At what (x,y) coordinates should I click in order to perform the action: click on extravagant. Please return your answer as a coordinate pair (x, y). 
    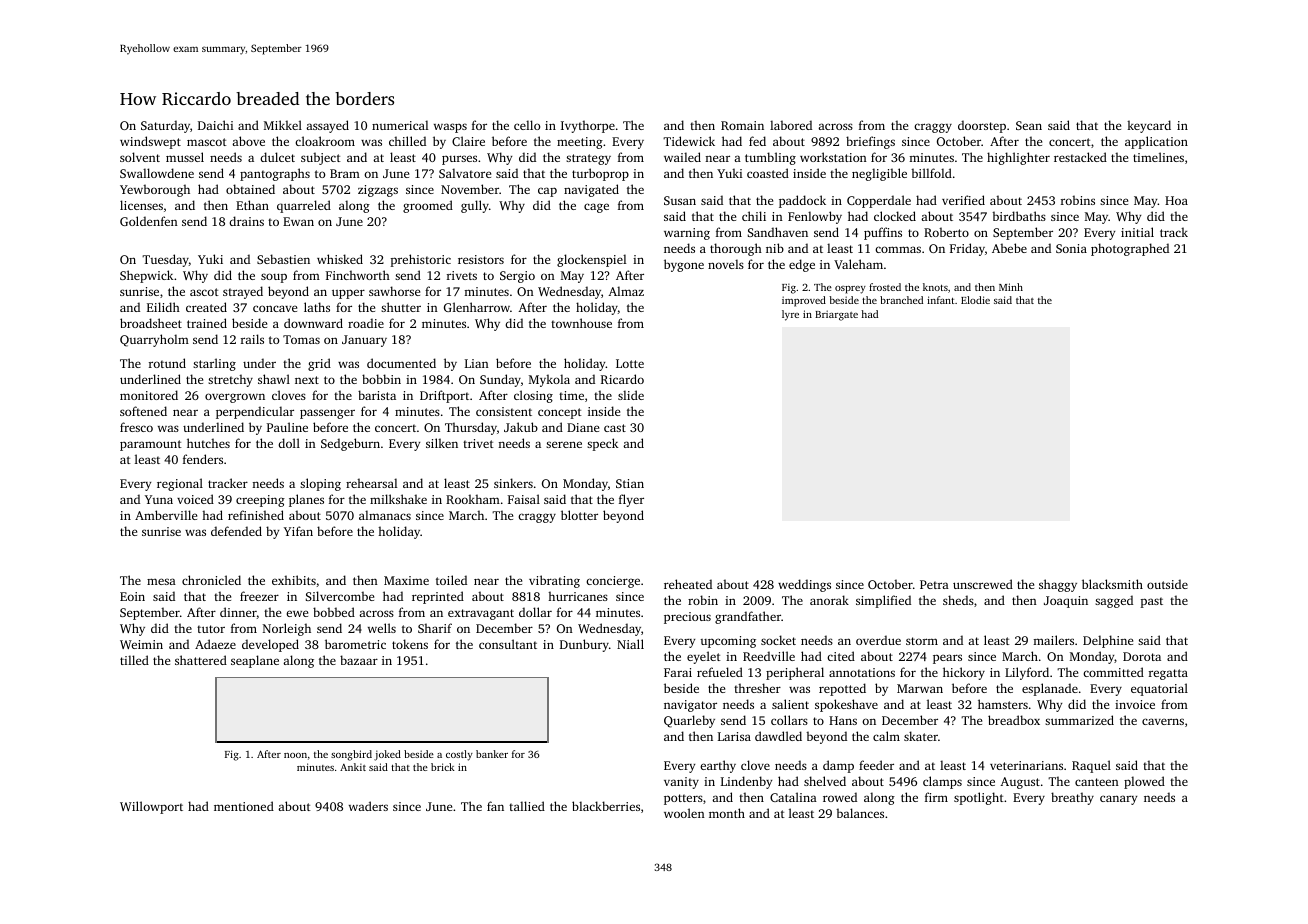
    Looking at the image, I should click on (481, 614).
